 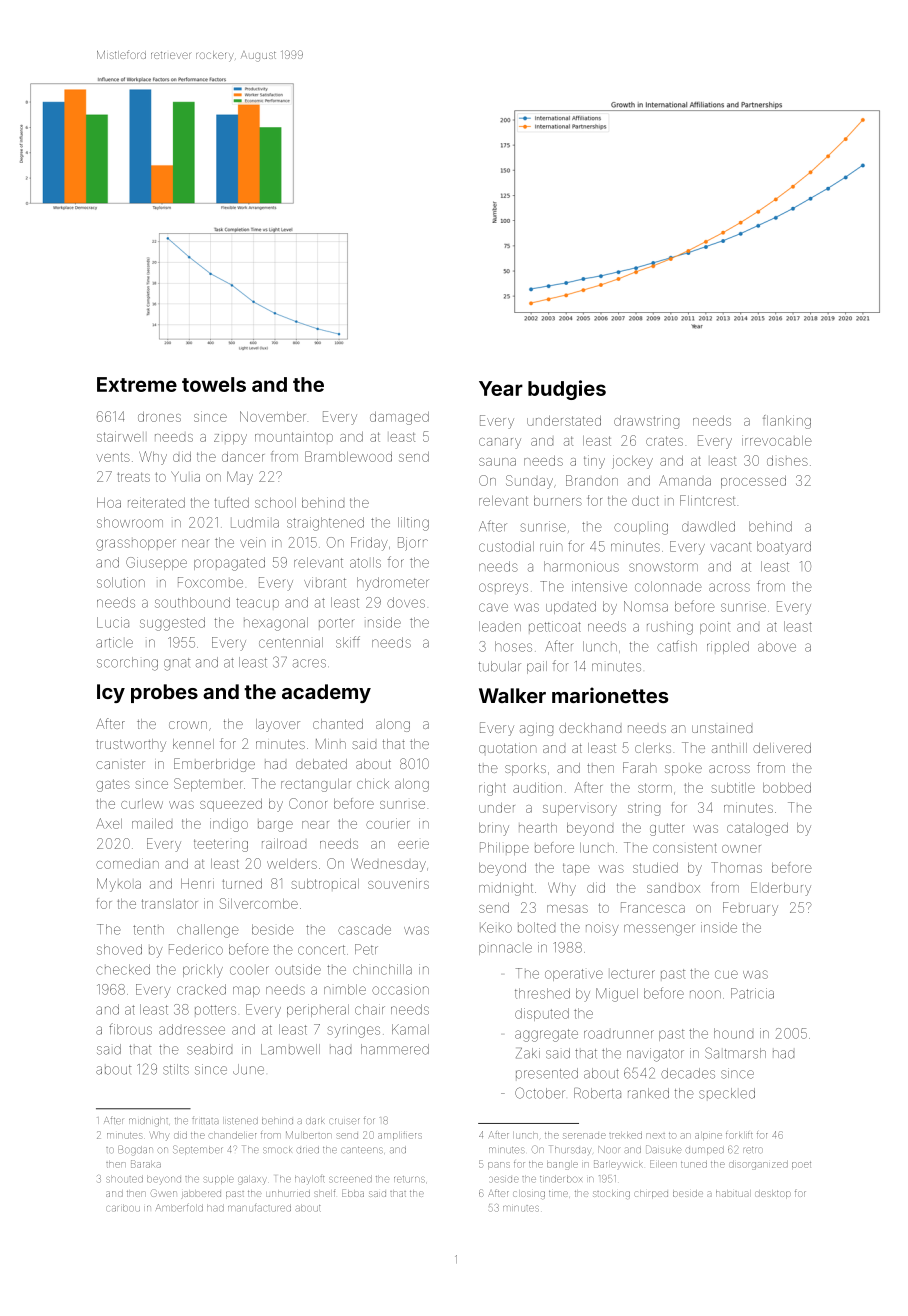 What do you see at coordinates (109, 503) in the screenshot?
I see `Hoa` at bounding box center [109, 503].
